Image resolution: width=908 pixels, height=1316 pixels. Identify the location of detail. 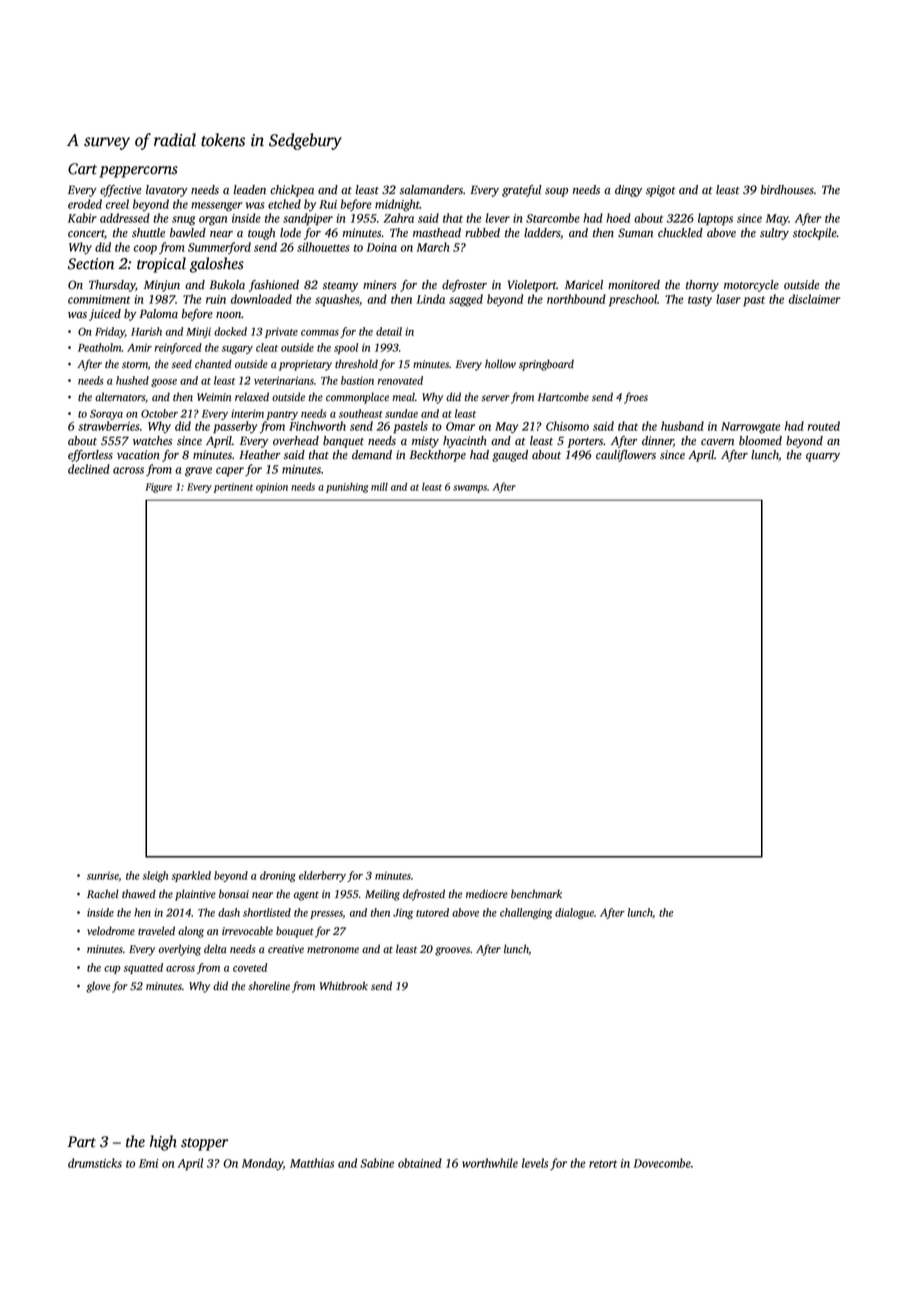
(389, 331).
